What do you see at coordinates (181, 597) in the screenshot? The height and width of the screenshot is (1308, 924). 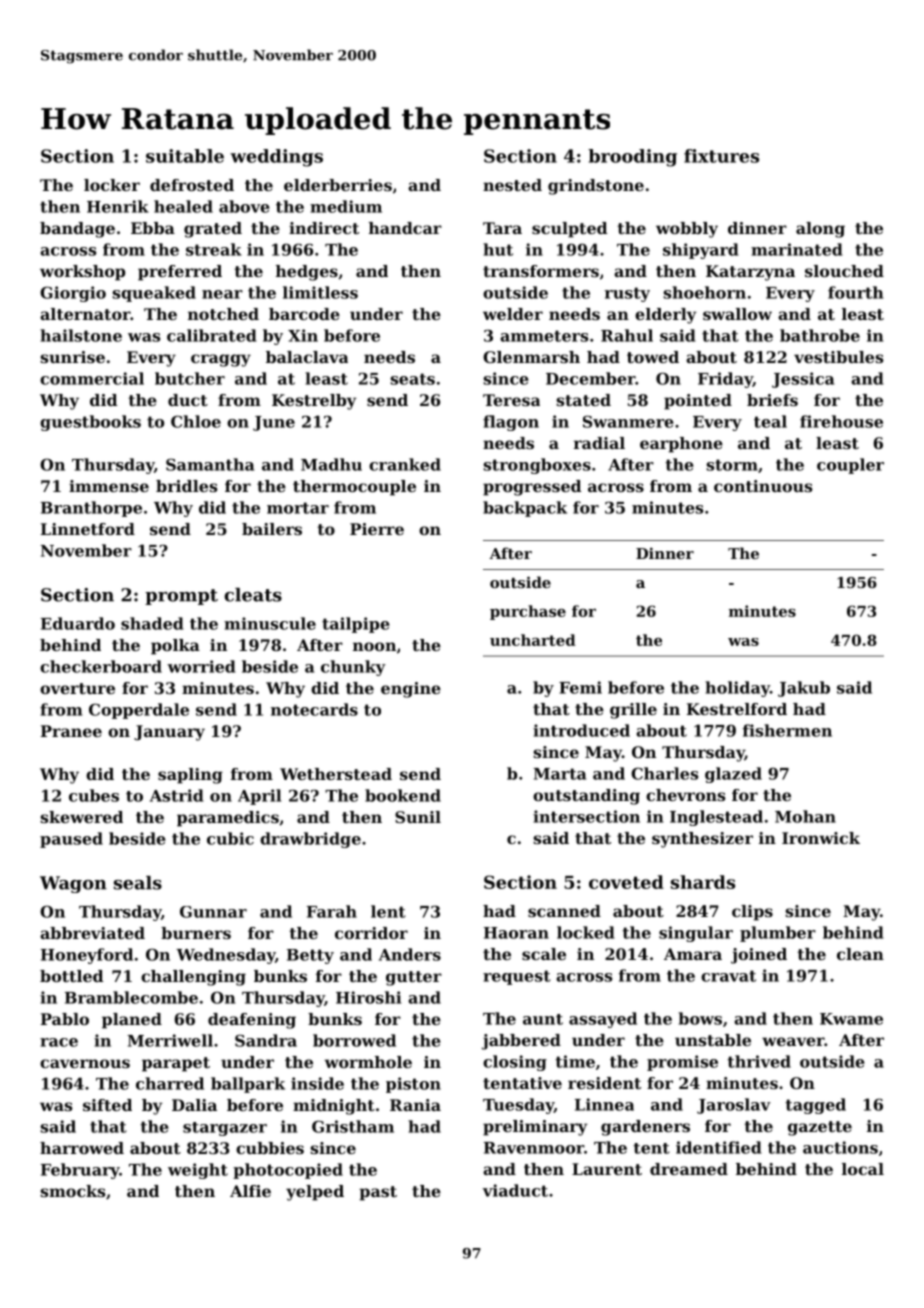 I see `prompt` at bounding box center [181, 597].
